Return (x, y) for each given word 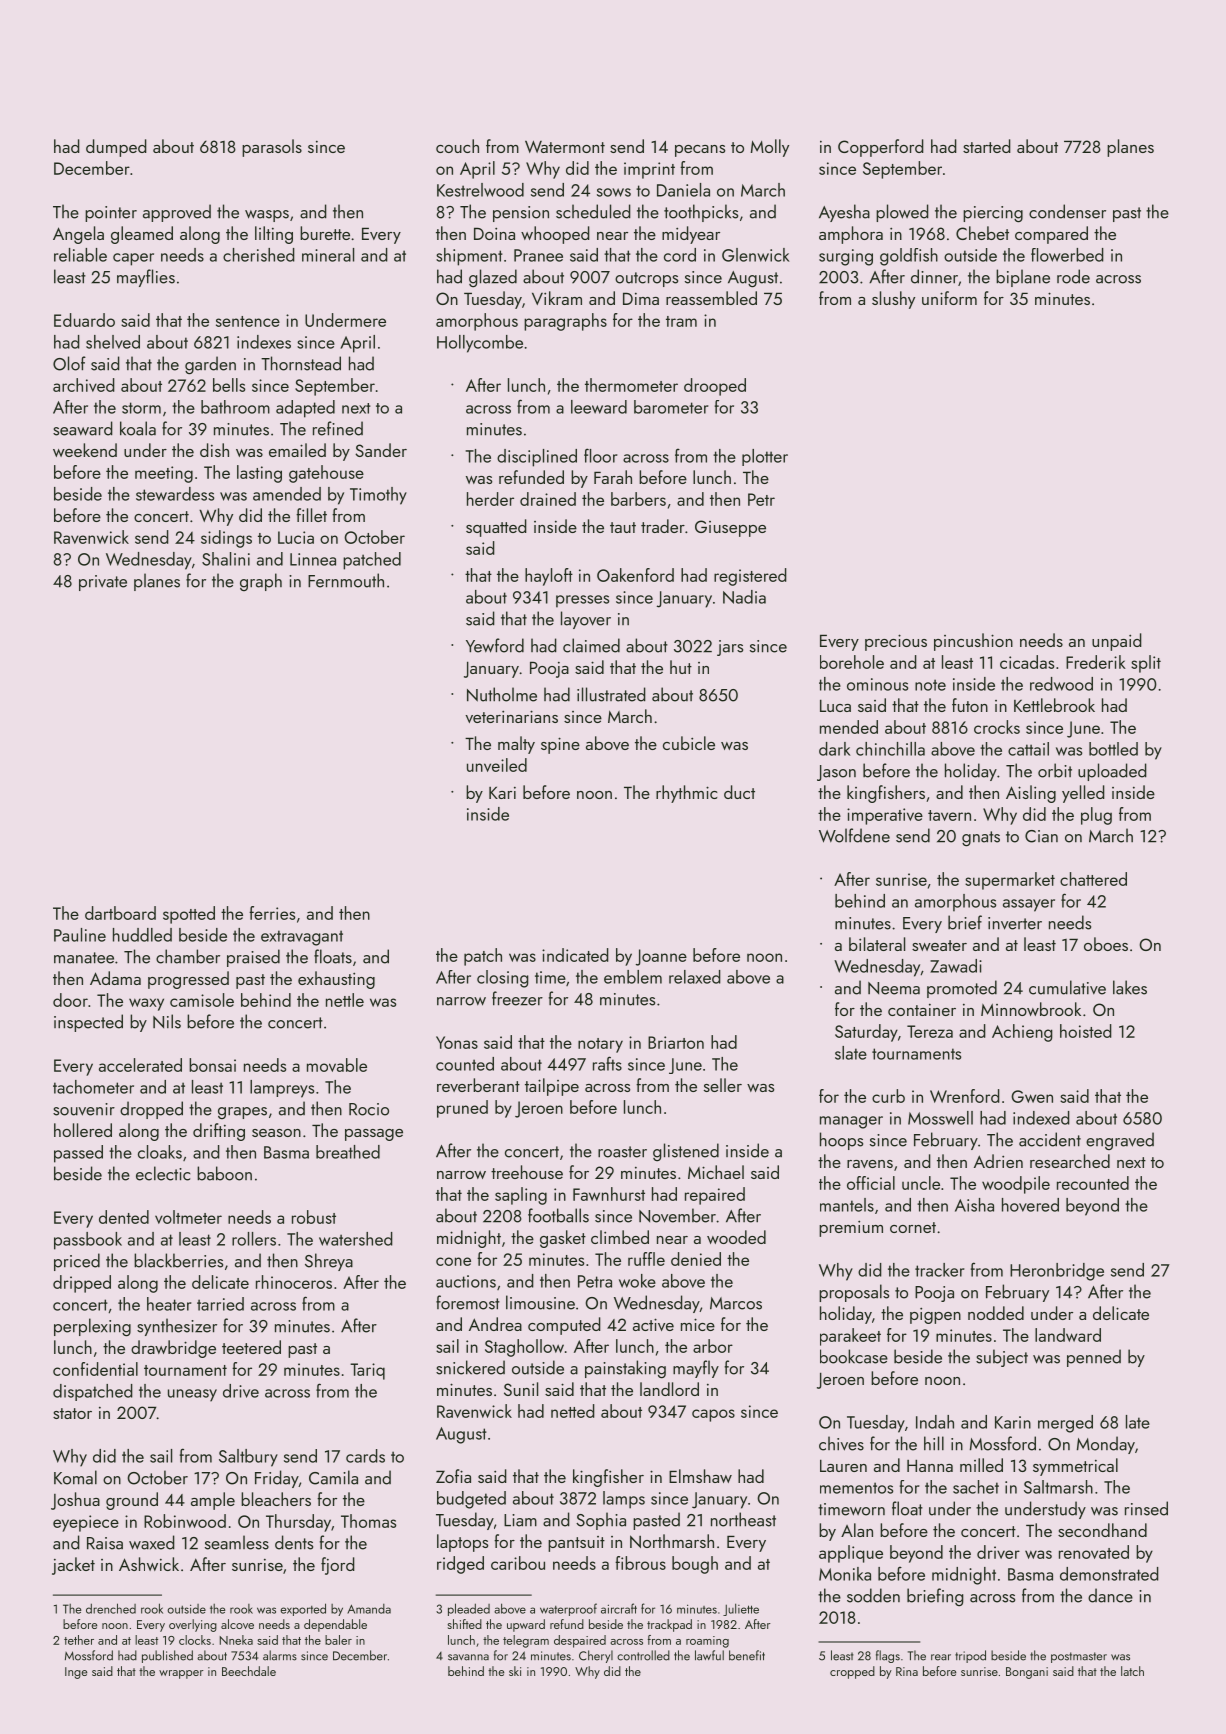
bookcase (854, 1356)
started (986, 146)
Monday (1106, 1445)
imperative (885, 816)
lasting (259, 474)
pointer (111, 214)
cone (453, 1261)
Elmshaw (700, 1476)
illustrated (611, 694)
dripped (82, 1284)
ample (213, 1501)
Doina (494, 233)
